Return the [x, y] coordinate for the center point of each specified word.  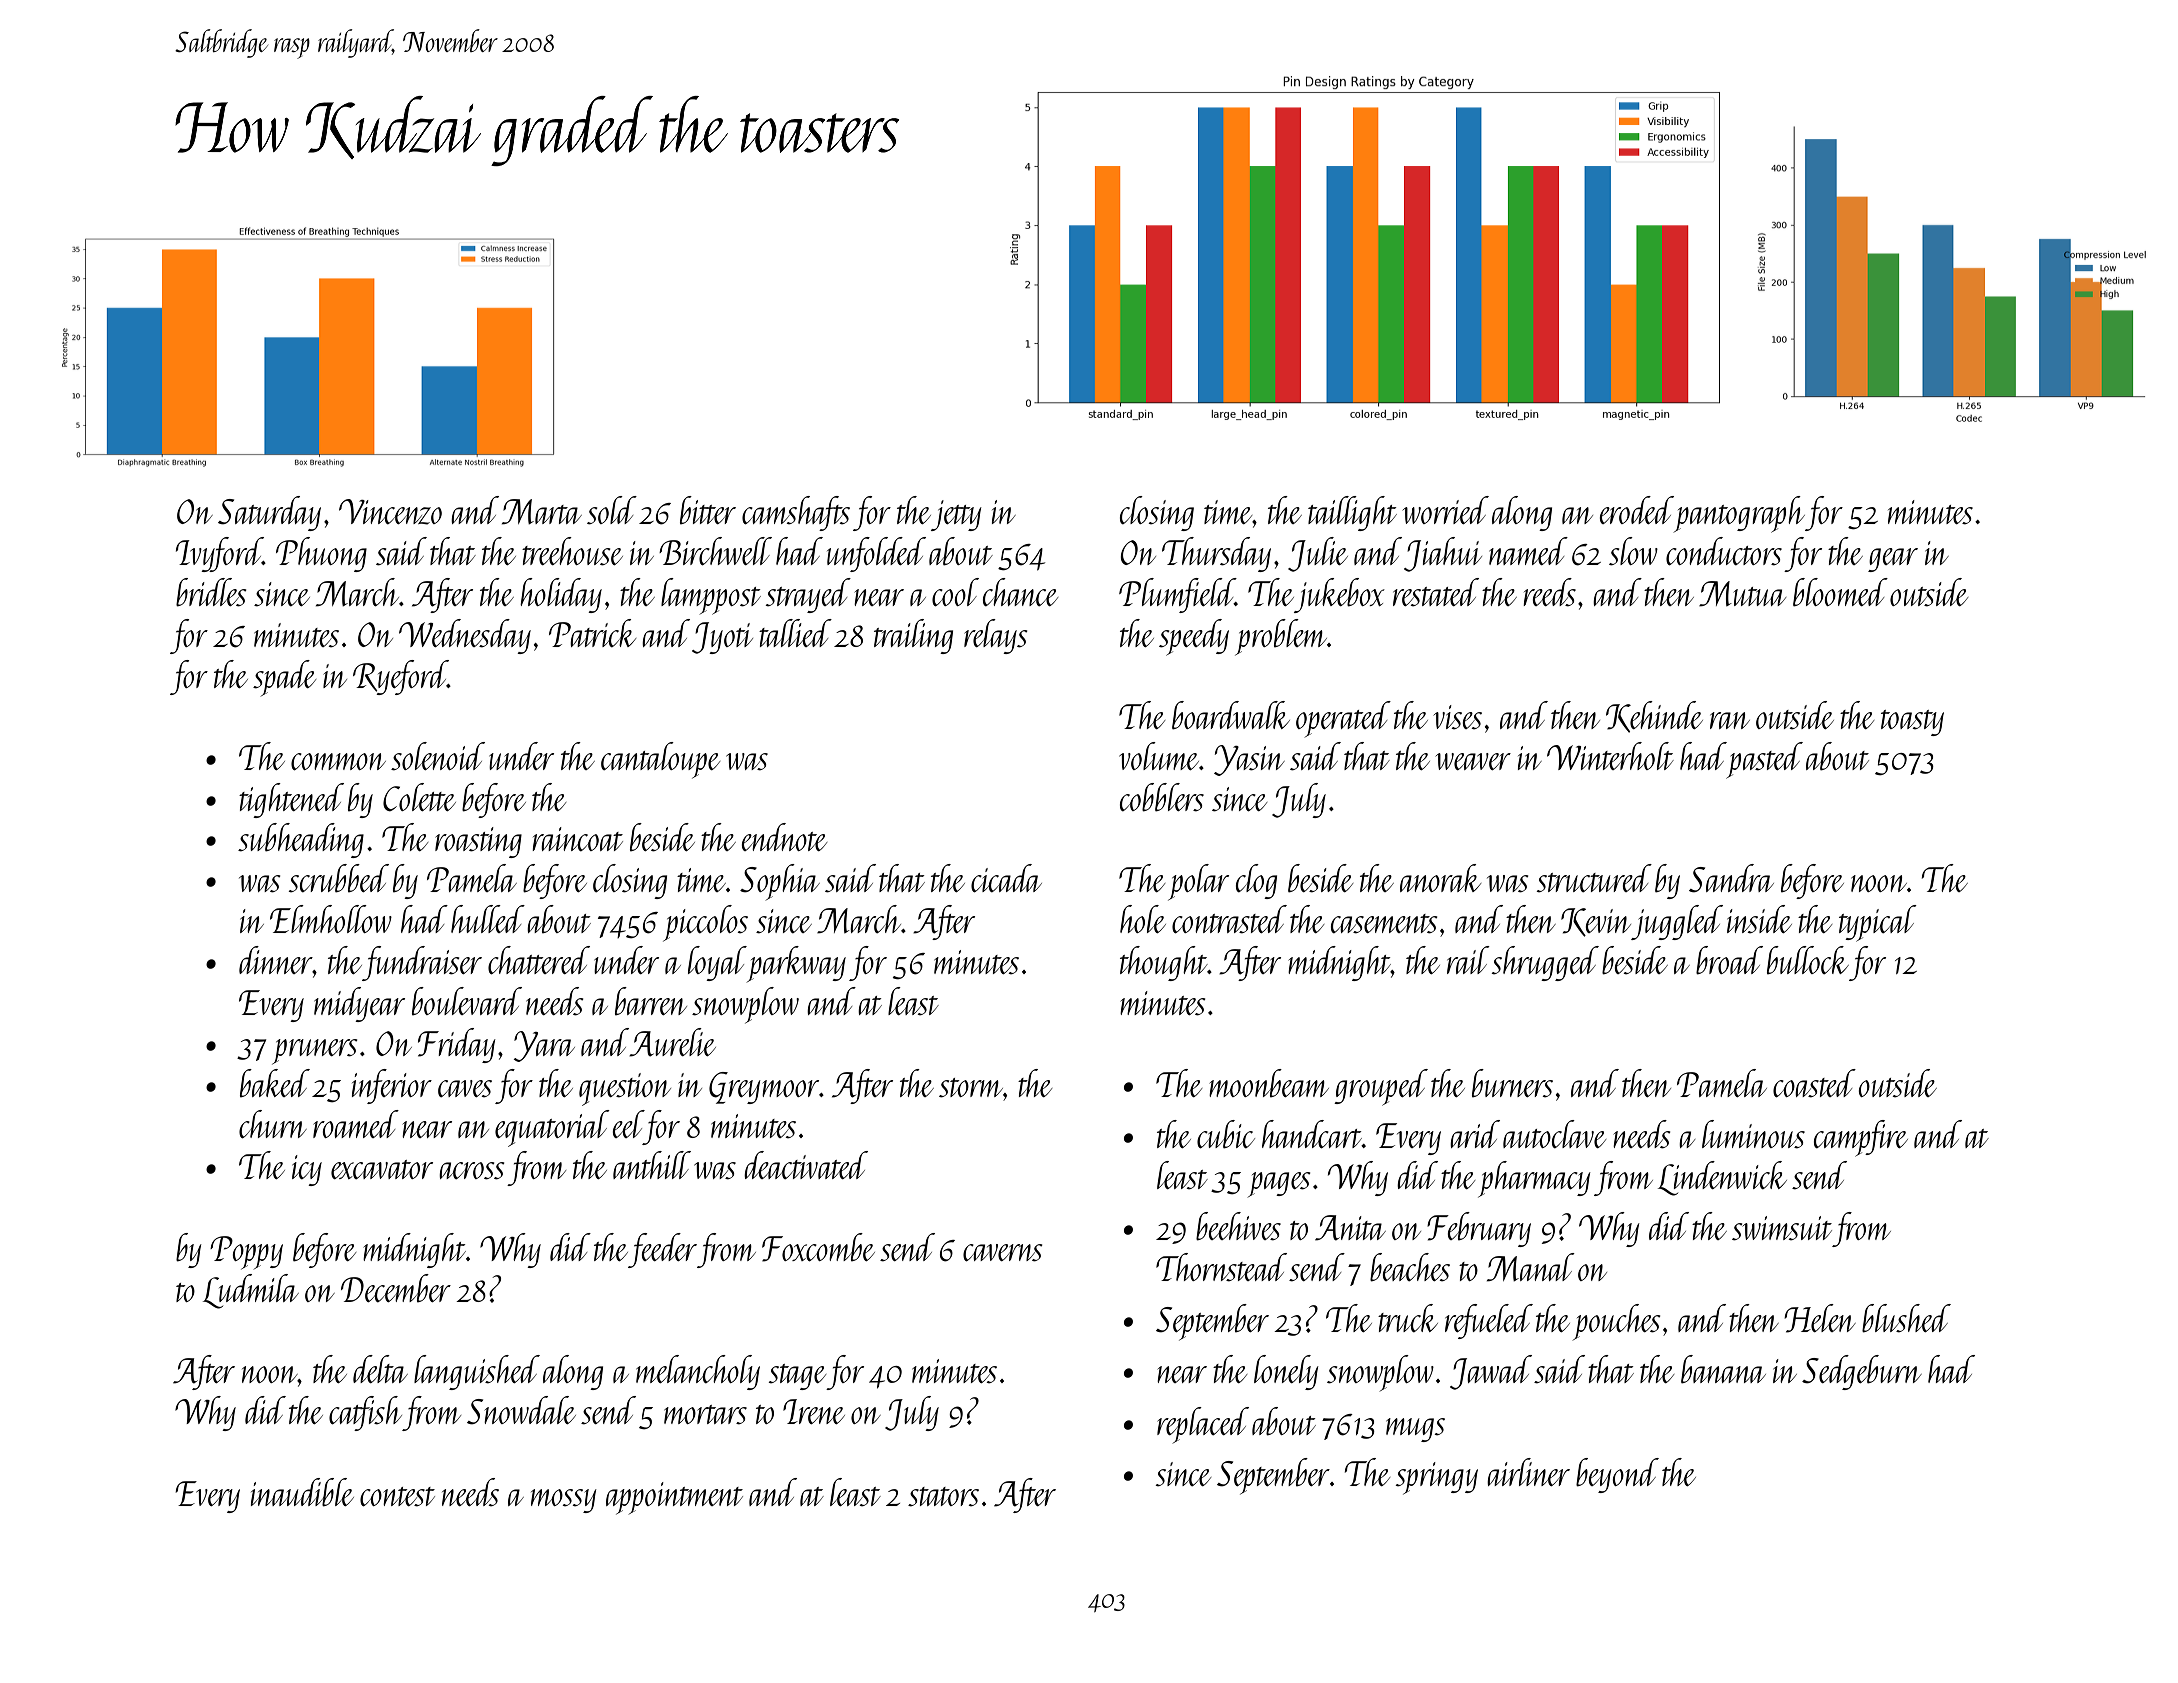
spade [284, 678]
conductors [1724, 551]
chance [1020, 592]
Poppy [246, 1253]
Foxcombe [818, 1247]
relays [996, 636]
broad [1729, 960]
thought [1164, 963]
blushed [1906, 1318]
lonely [1286, 1372]
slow [1633, 551]
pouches [1617, 1322]
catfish [365, 1413]
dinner [276, 960]
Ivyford [219, 554]
